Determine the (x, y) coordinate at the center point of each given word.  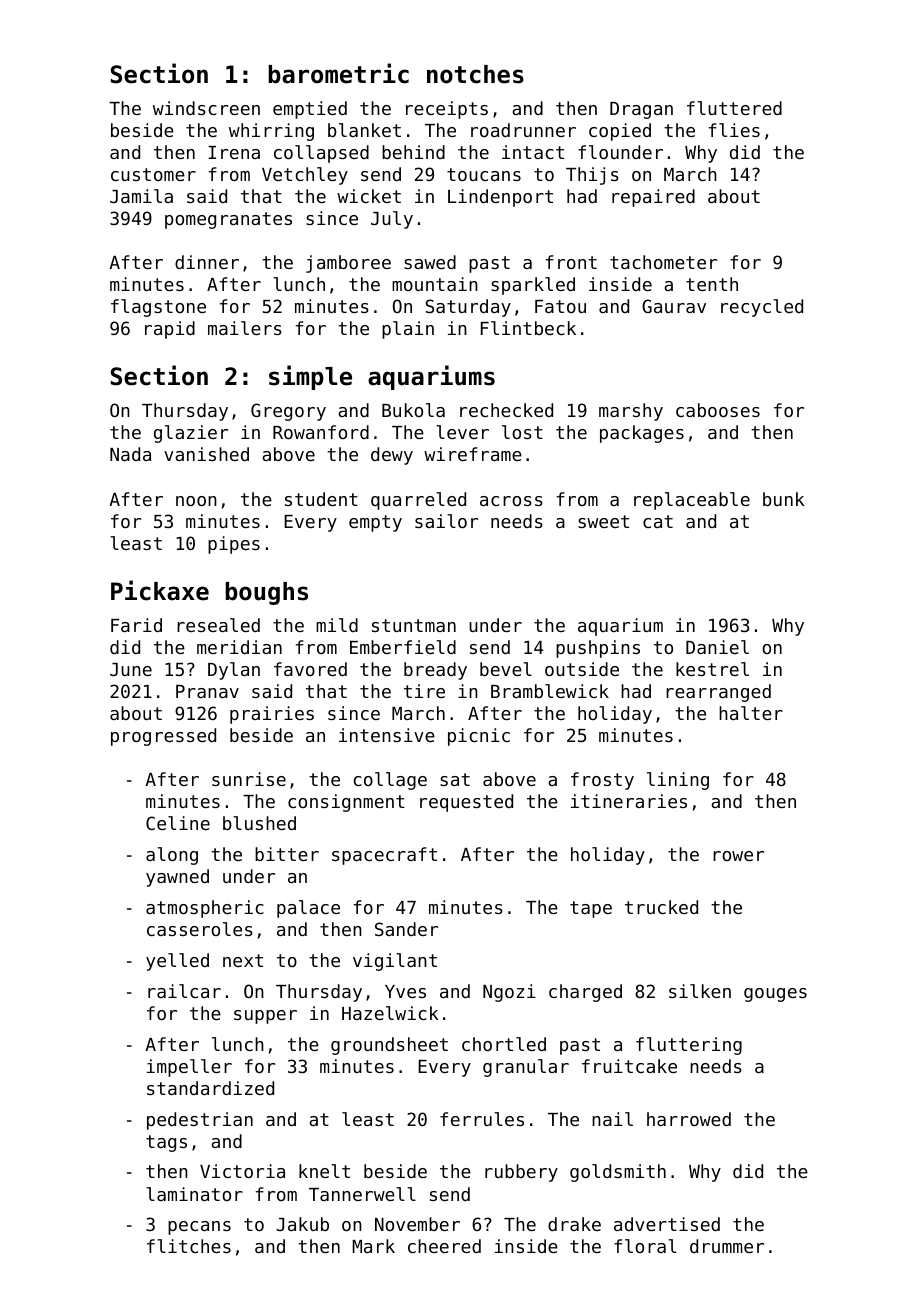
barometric (338, 73)
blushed (259, 823)
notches (475, 74)
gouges (775, 995)
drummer (727, 1246)
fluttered (734, 108)
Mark (373, 1246)
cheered (444, 1246)
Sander (406, 929)
